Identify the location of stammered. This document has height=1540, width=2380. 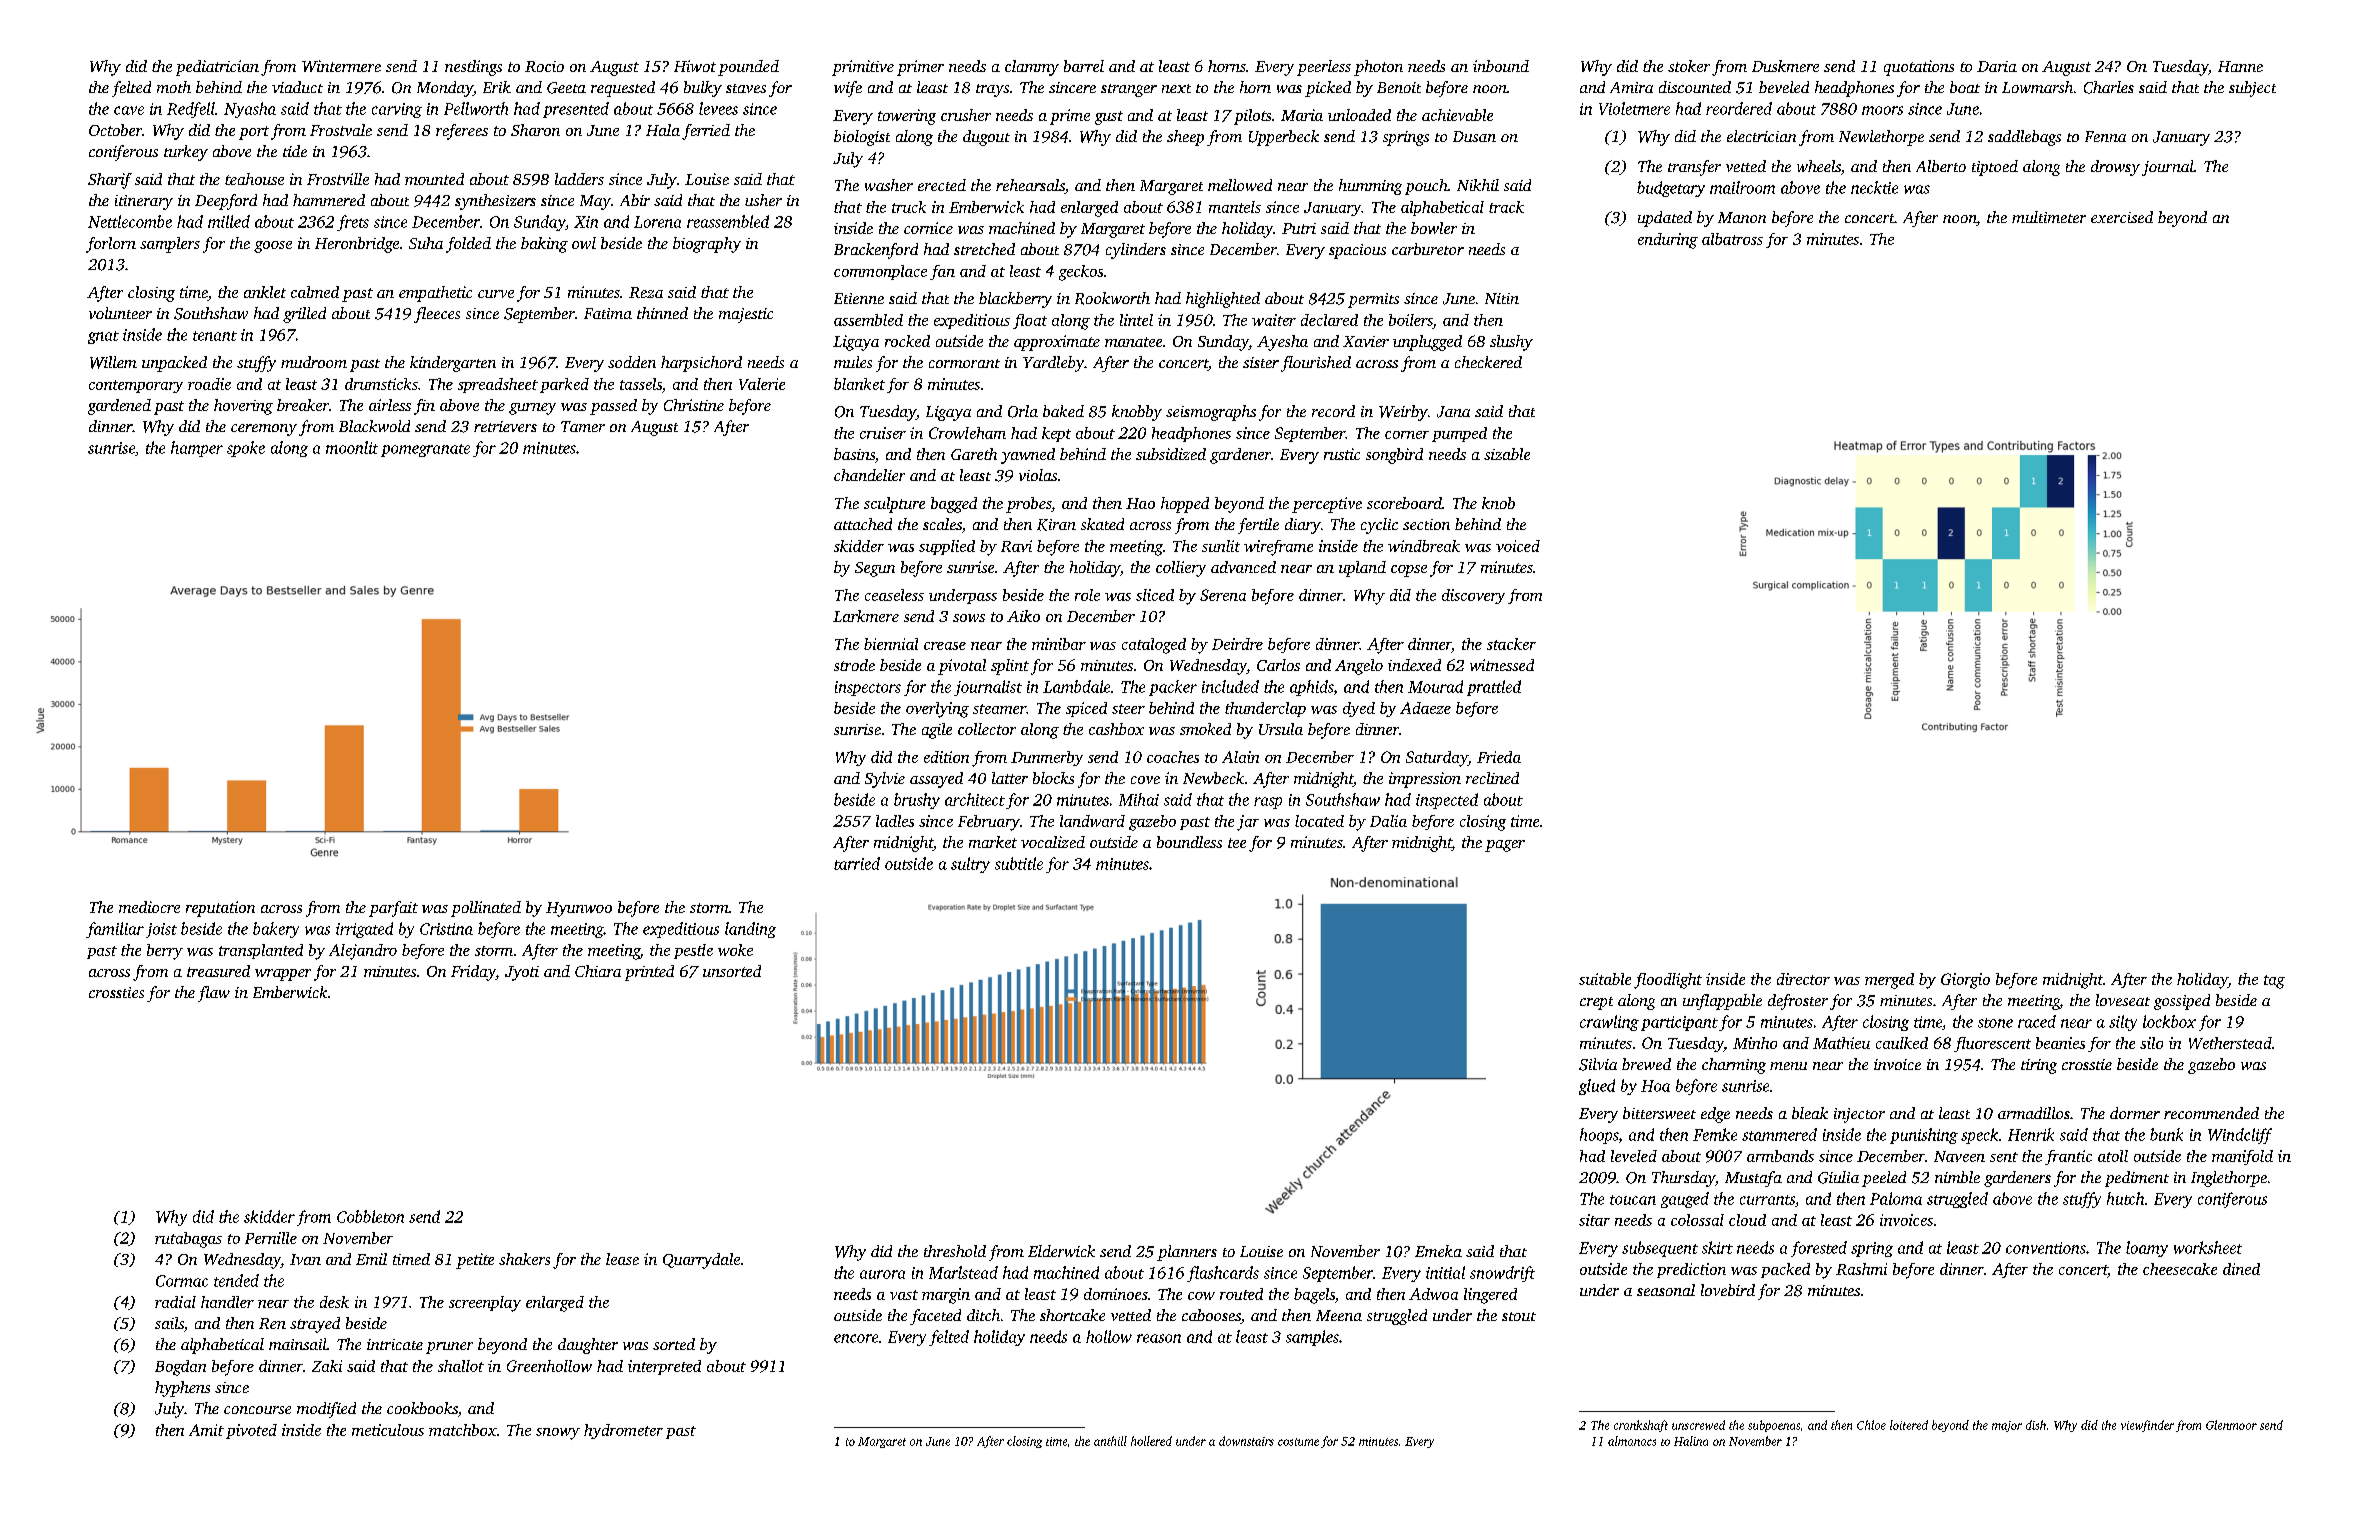
(1779, 1134).
